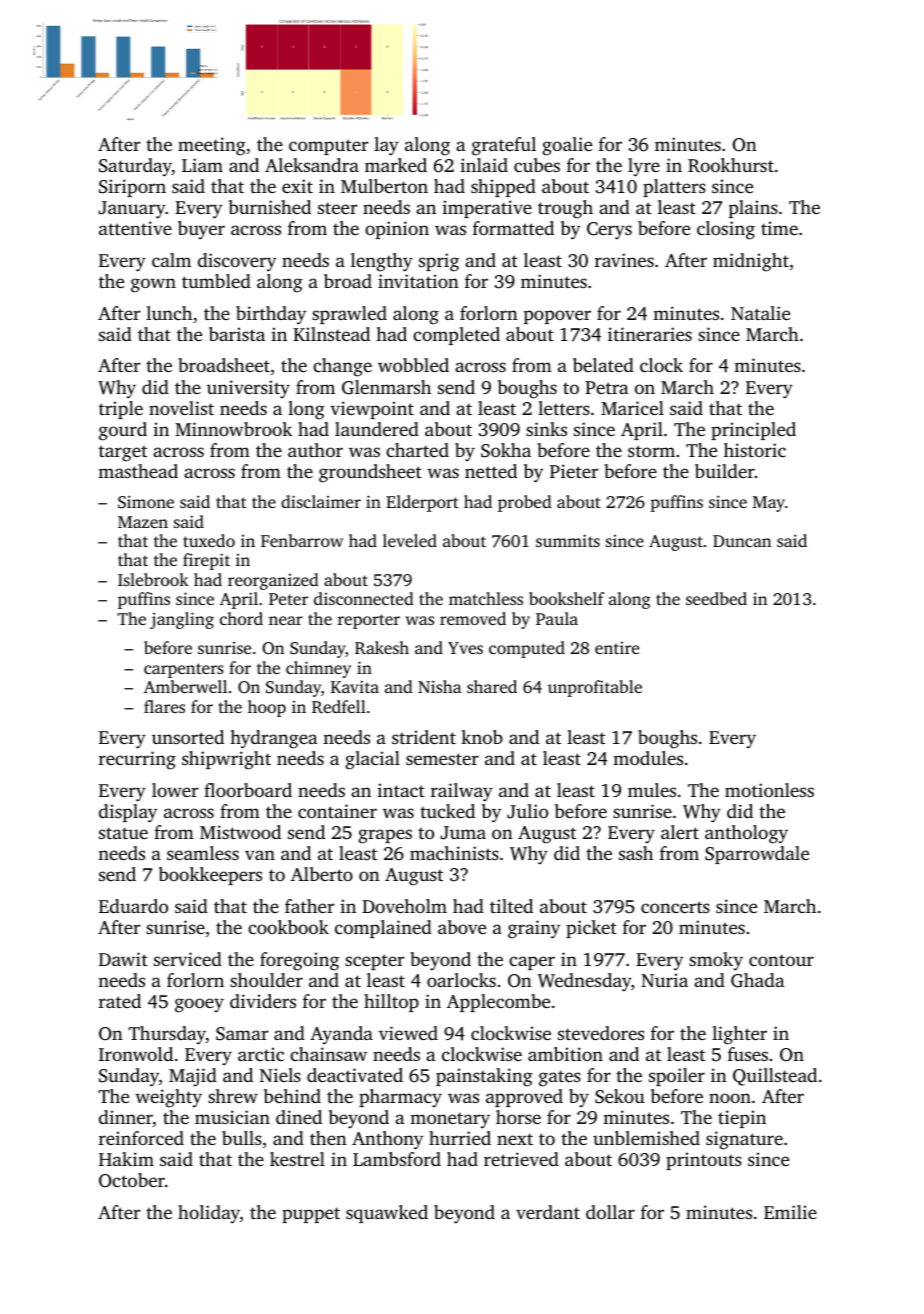 This screenshot has width=924, height=1314. Describe the element at coordinates (674, 188) in the screenshot. I see `platters` at that location.
